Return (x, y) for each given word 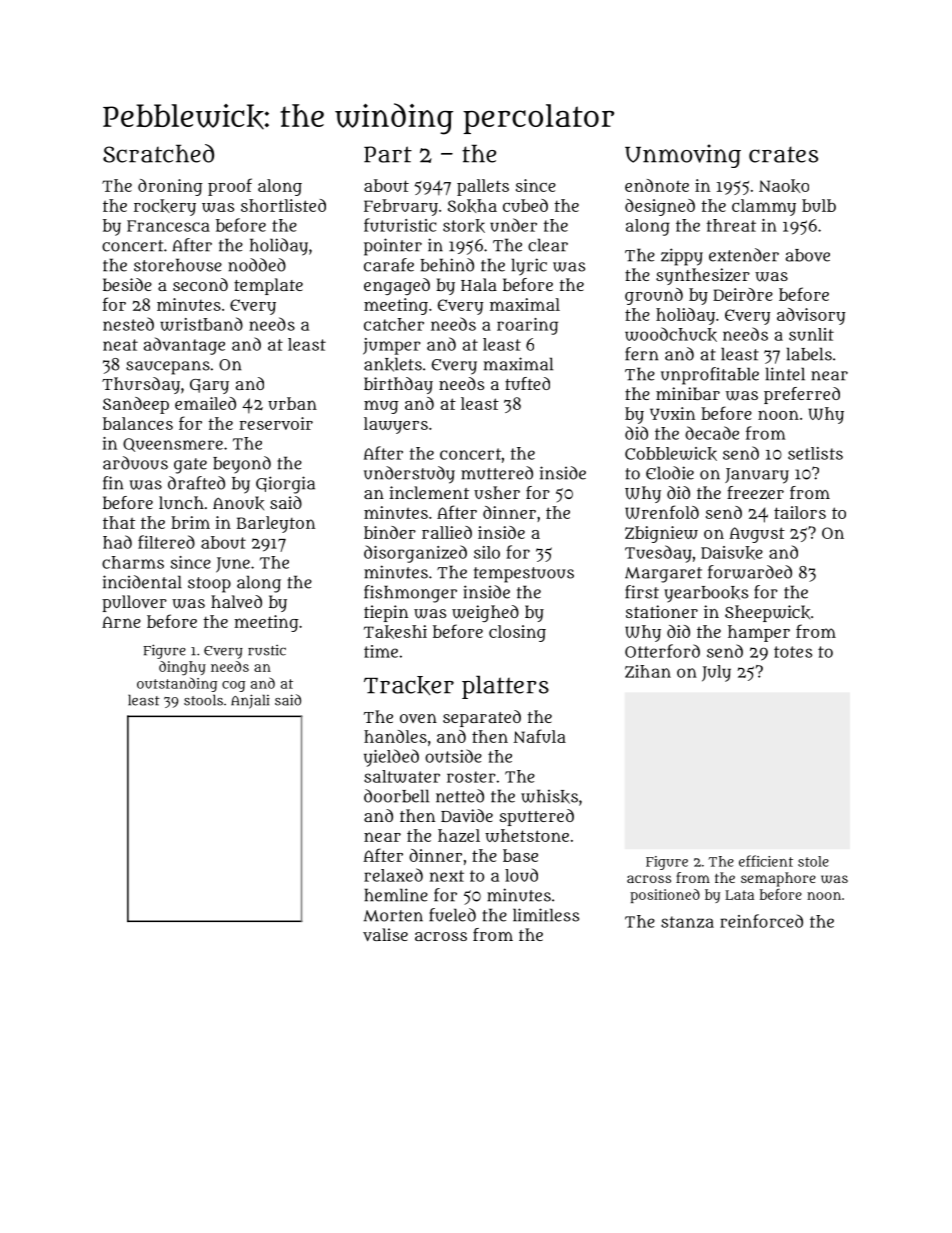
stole (813, 861)
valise (385, 934)
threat (731, 225)
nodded (257, 265)
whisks (549, 796)
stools (203, 700)
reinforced (761, 921)
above (808, 255)
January (757, 476)
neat (120, 345)
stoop (209, 585)
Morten (393, 916)
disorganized (415, 554)
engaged (397, 286)
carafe (389, 265)
